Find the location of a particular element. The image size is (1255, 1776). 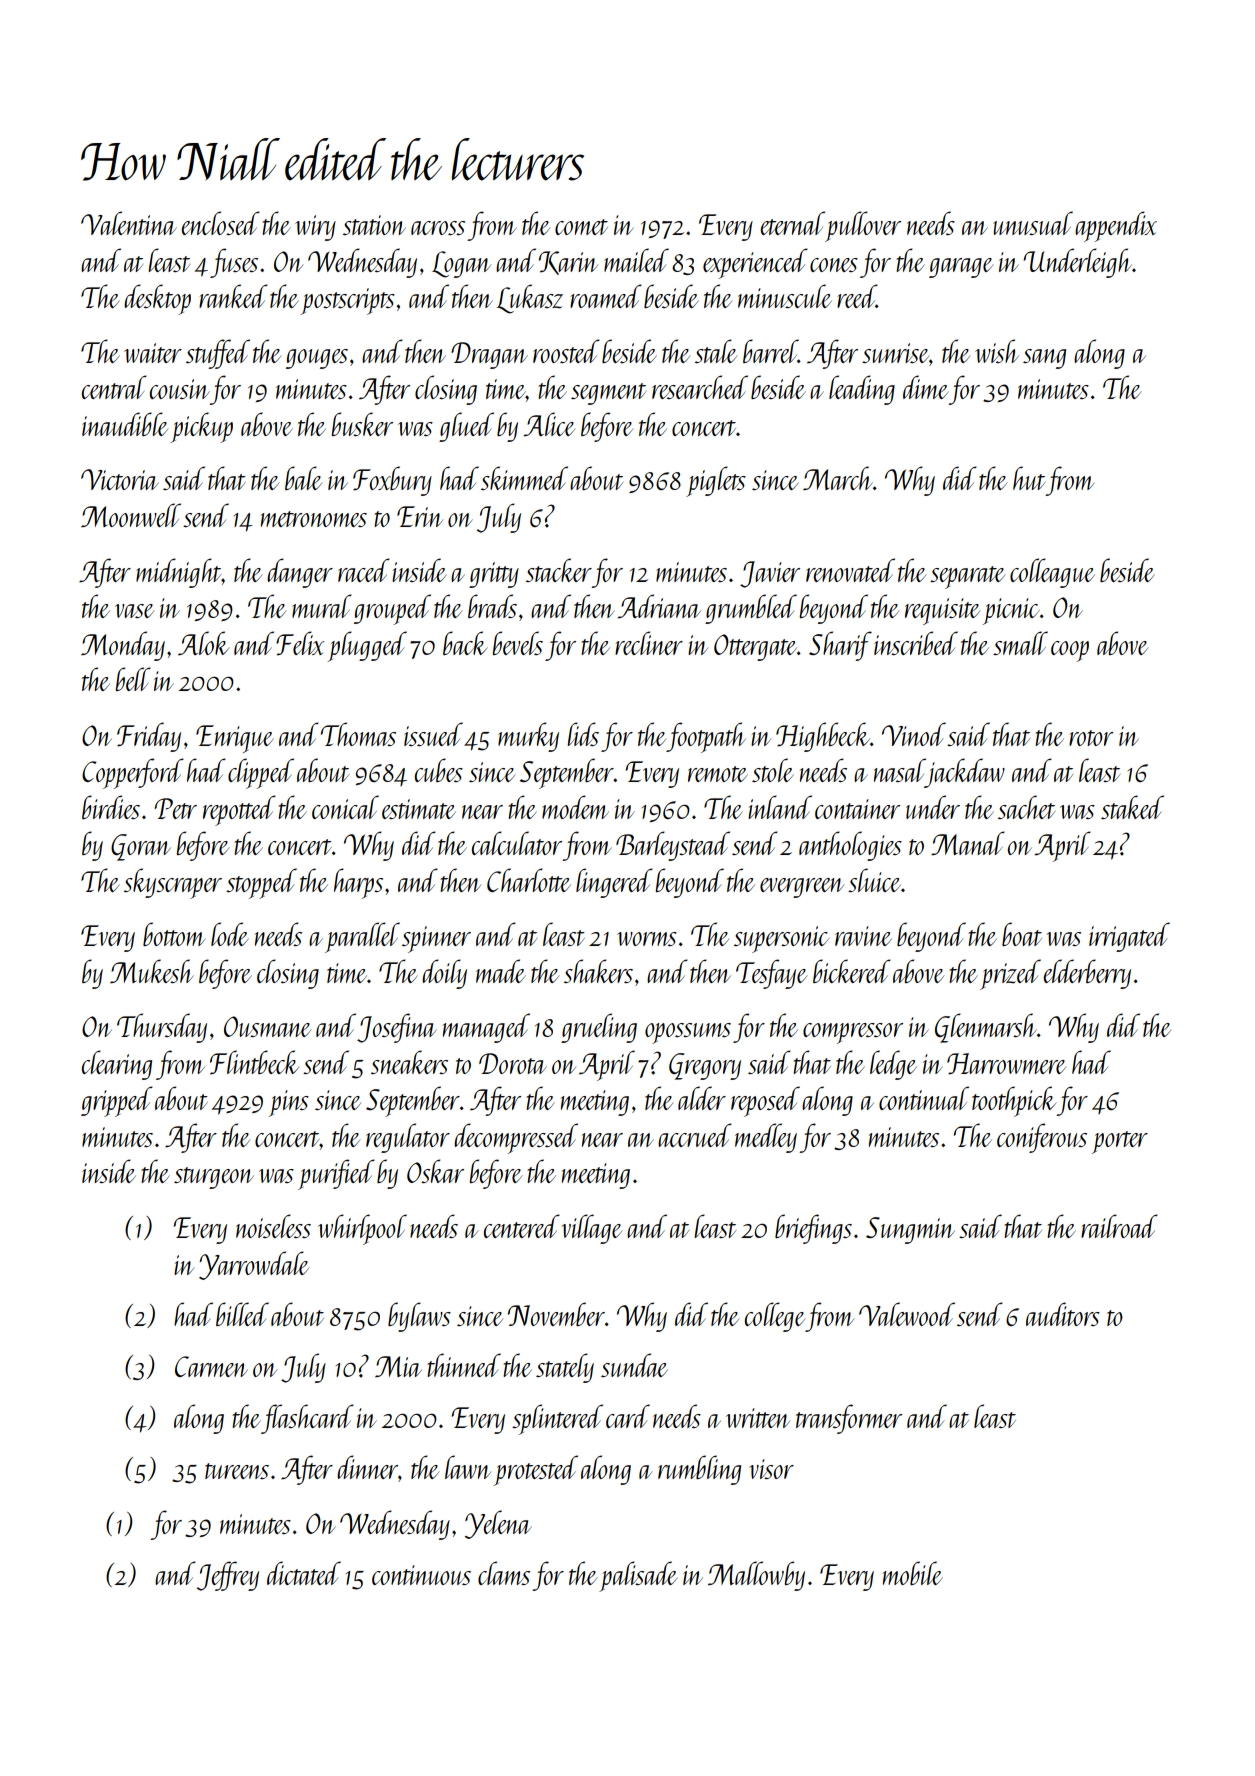

March is located at coordinates (838, 478).
